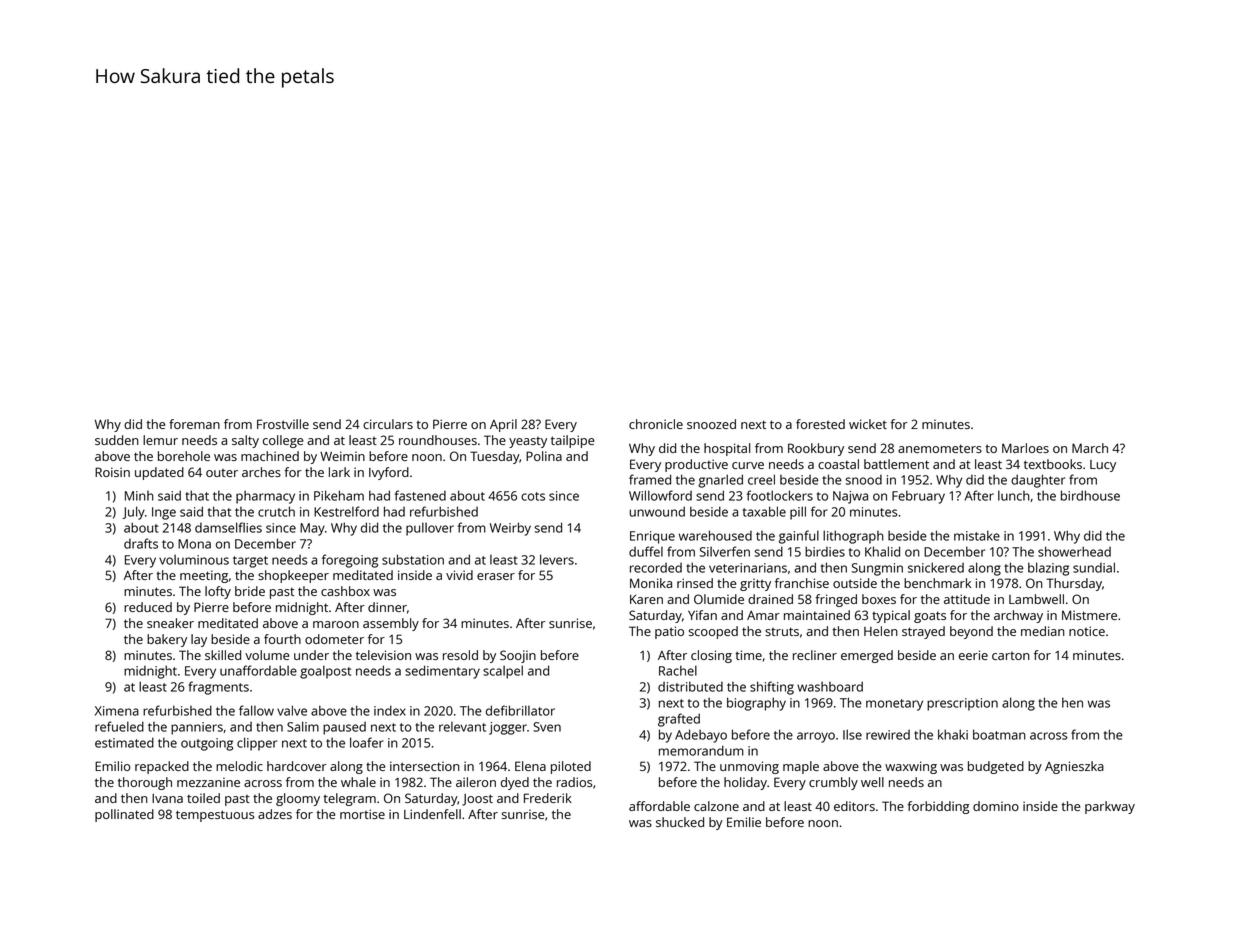  Describe the element at coordinates (756, 704) in the screenshot. I see `biography` at that location.
